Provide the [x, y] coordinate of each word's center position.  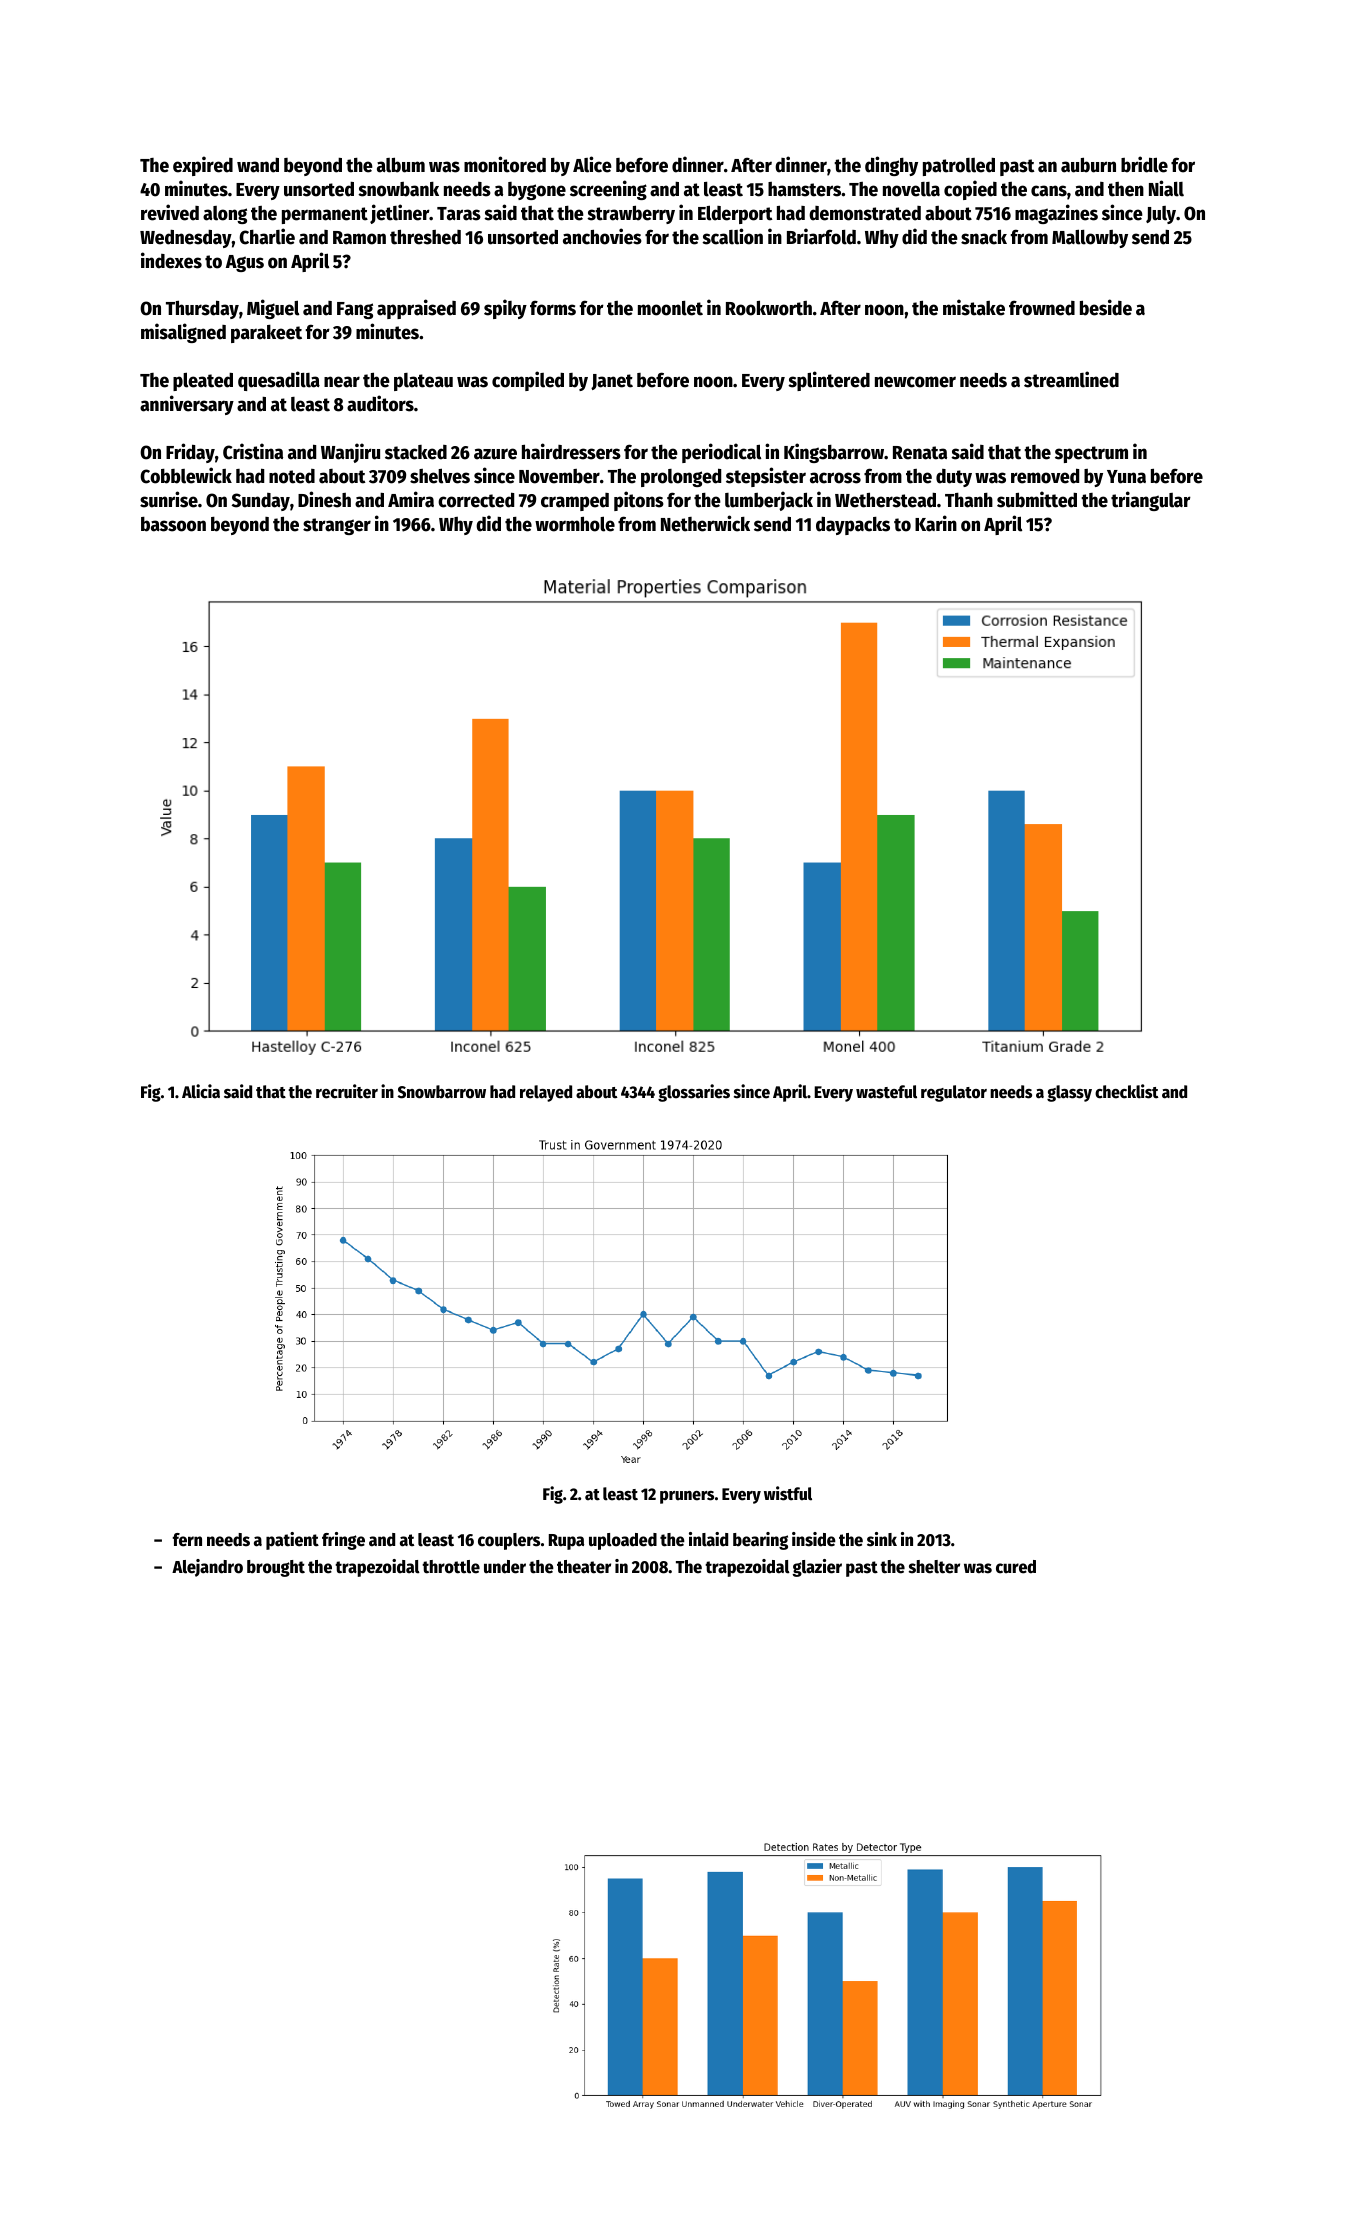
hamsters [804, 189]
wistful [788, 1493]
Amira [411, 499]
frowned [1042, 308]
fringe [343, 1541]
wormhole [575, 524]
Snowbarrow [442, 1092]
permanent [325, 215]
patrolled [959, 167]
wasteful [886, 1092]
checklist [1127, 1091]
